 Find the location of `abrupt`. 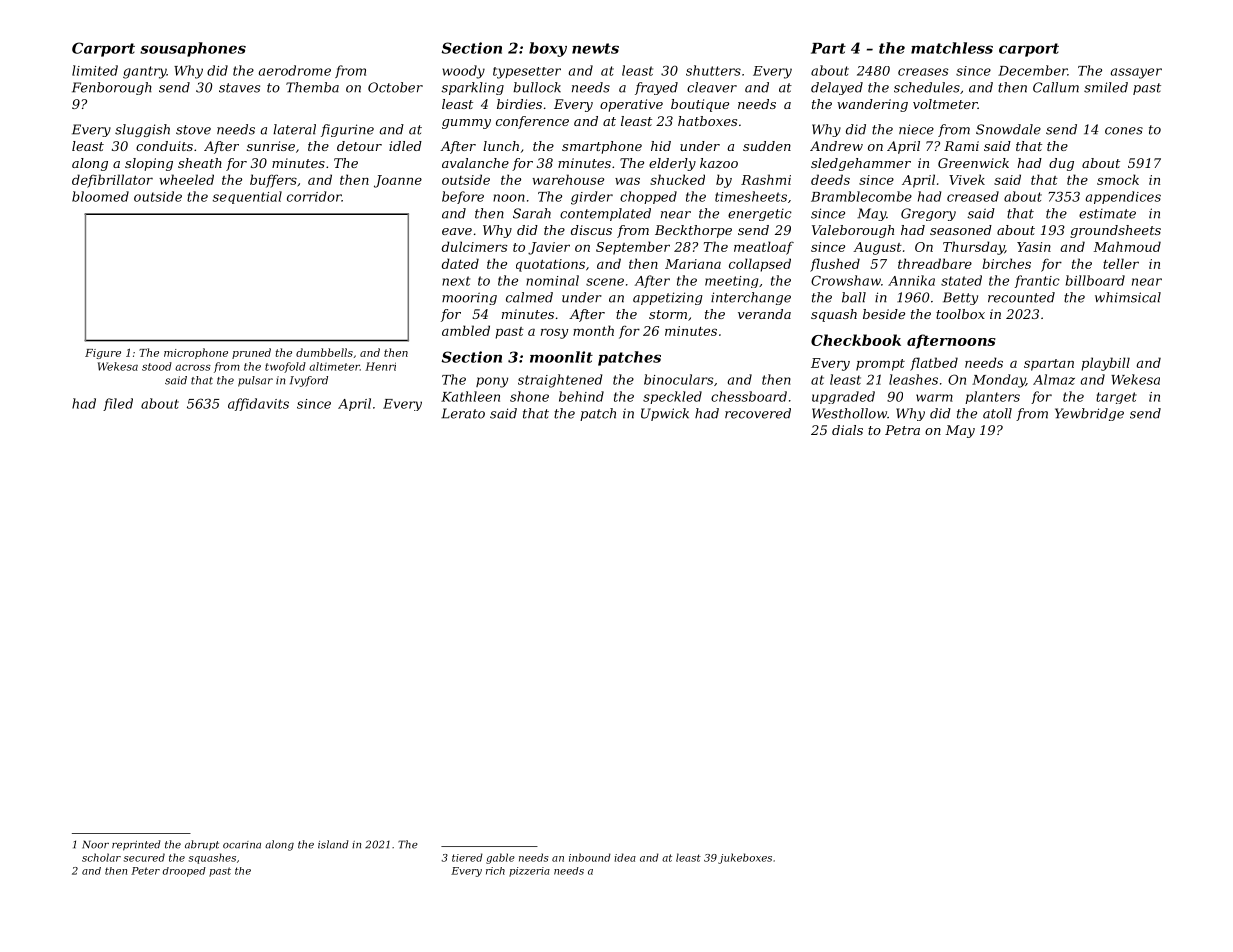

abrupt is located at coordinates (202, 845).
